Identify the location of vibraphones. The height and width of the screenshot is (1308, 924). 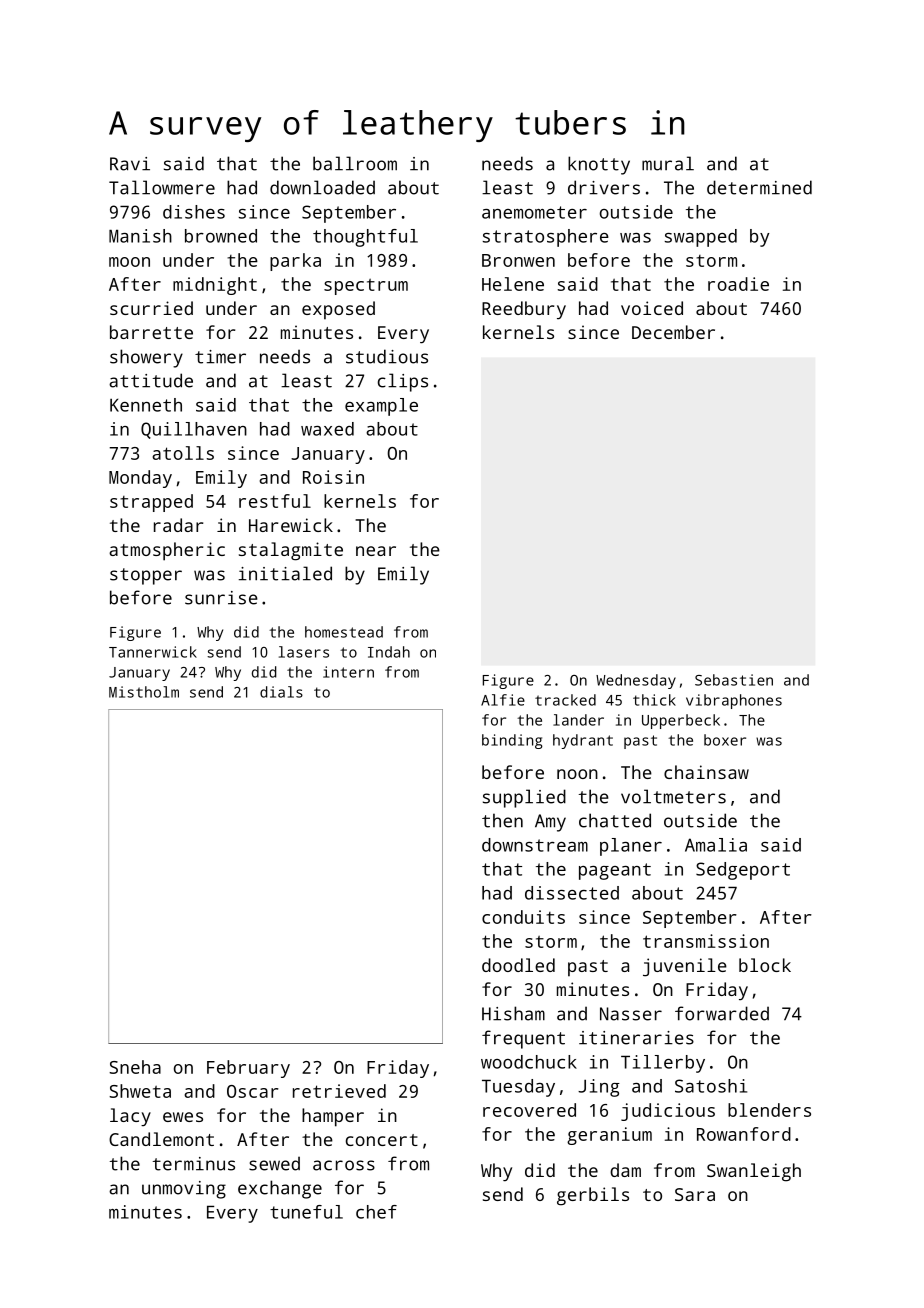
(734, 701).
